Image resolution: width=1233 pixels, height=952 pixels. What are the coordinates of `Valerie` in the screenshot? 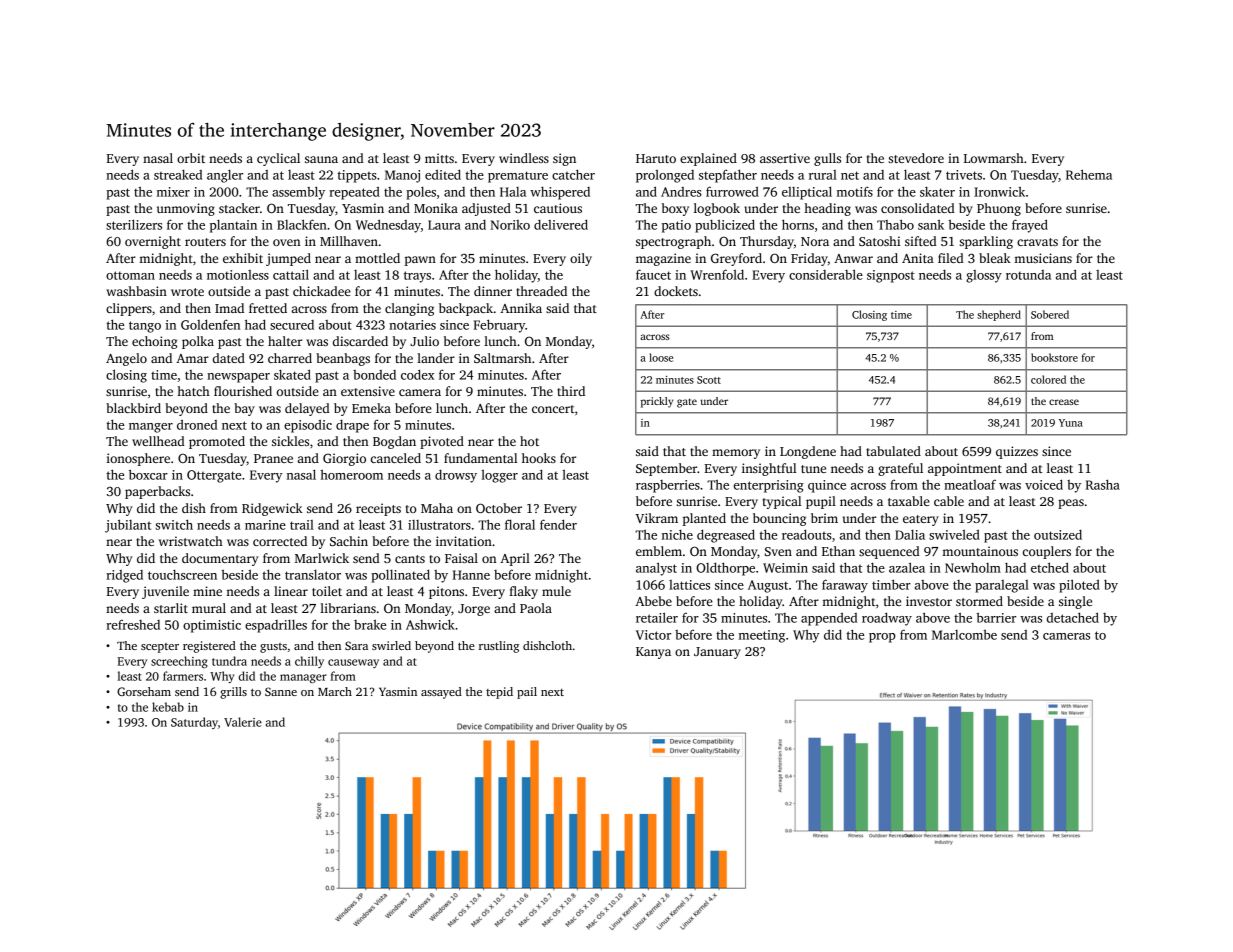 It's located at (243, 722).
